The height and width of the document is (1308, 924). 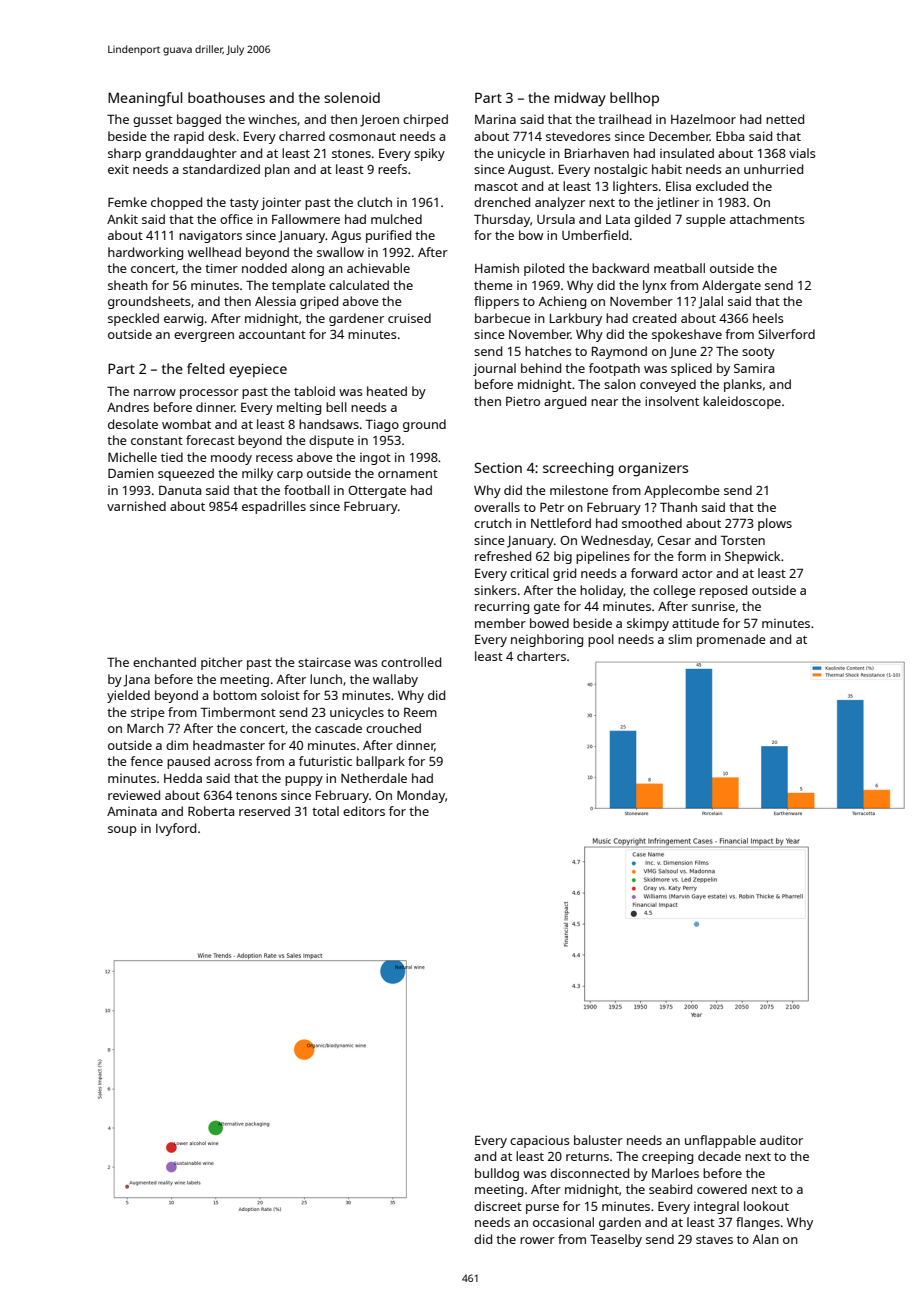 What do you see at coordinates (176, 829) in the document?
I see `Ivyford` at bounding box center [176, 829].
